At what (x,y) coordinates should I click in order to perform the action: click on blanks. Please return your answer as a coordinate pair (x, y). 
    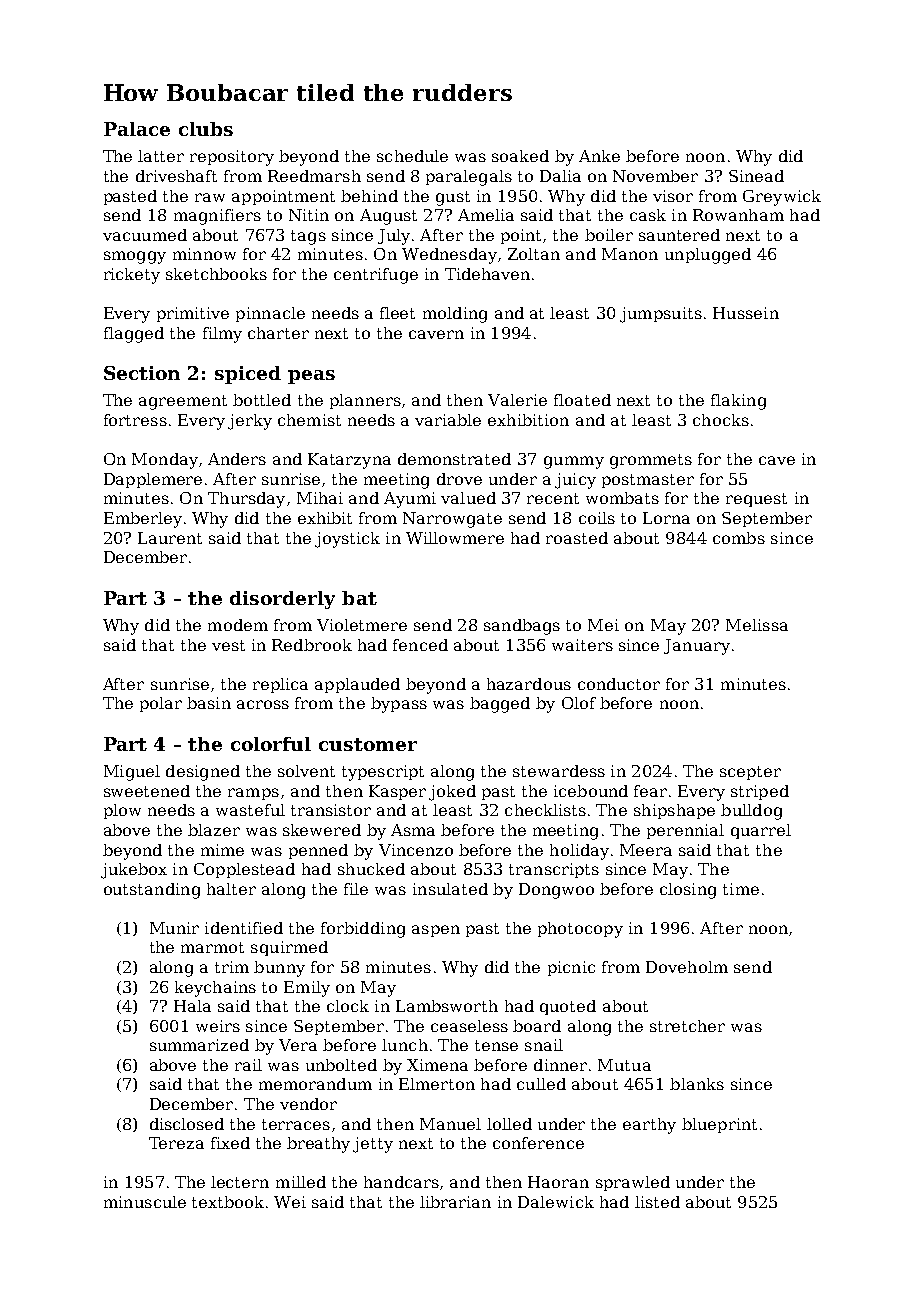
    Looking at the image, I should click on (697, 1084).
